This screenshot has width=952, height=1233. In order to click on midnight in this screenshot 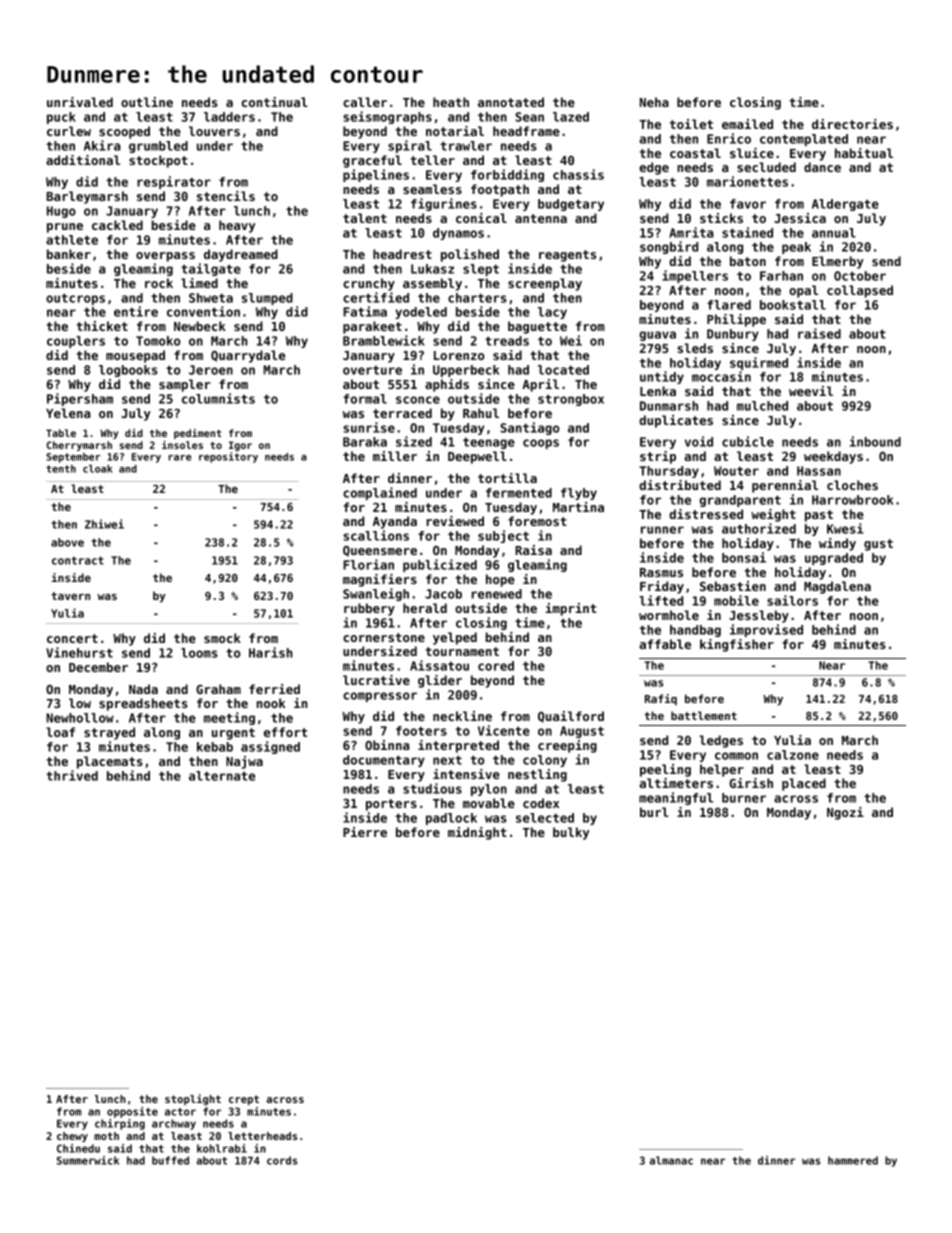, I will do `click(477, 833)`.
